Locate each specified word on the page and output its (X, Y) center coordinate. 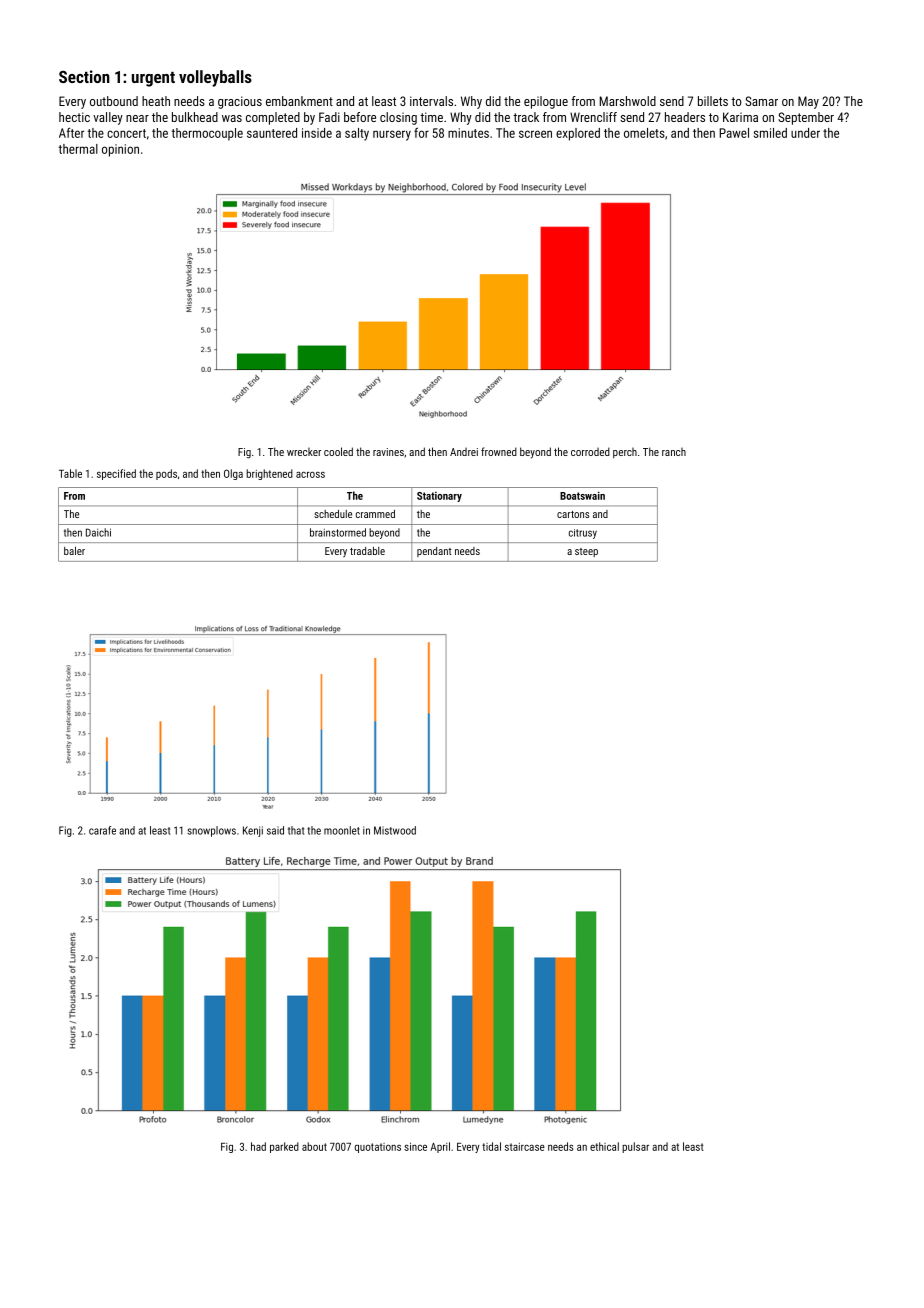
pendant (434, 552)
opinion (120, 150)
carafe (102, 830)
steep (586, 552)
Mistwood (395, 830)
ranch (674, 452)
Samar (761, 101)
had (258, 1146)
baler (74, 551)
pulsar (635, 1147)
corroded (590, 451)
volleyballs (215, 78)
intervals (431, 101)
